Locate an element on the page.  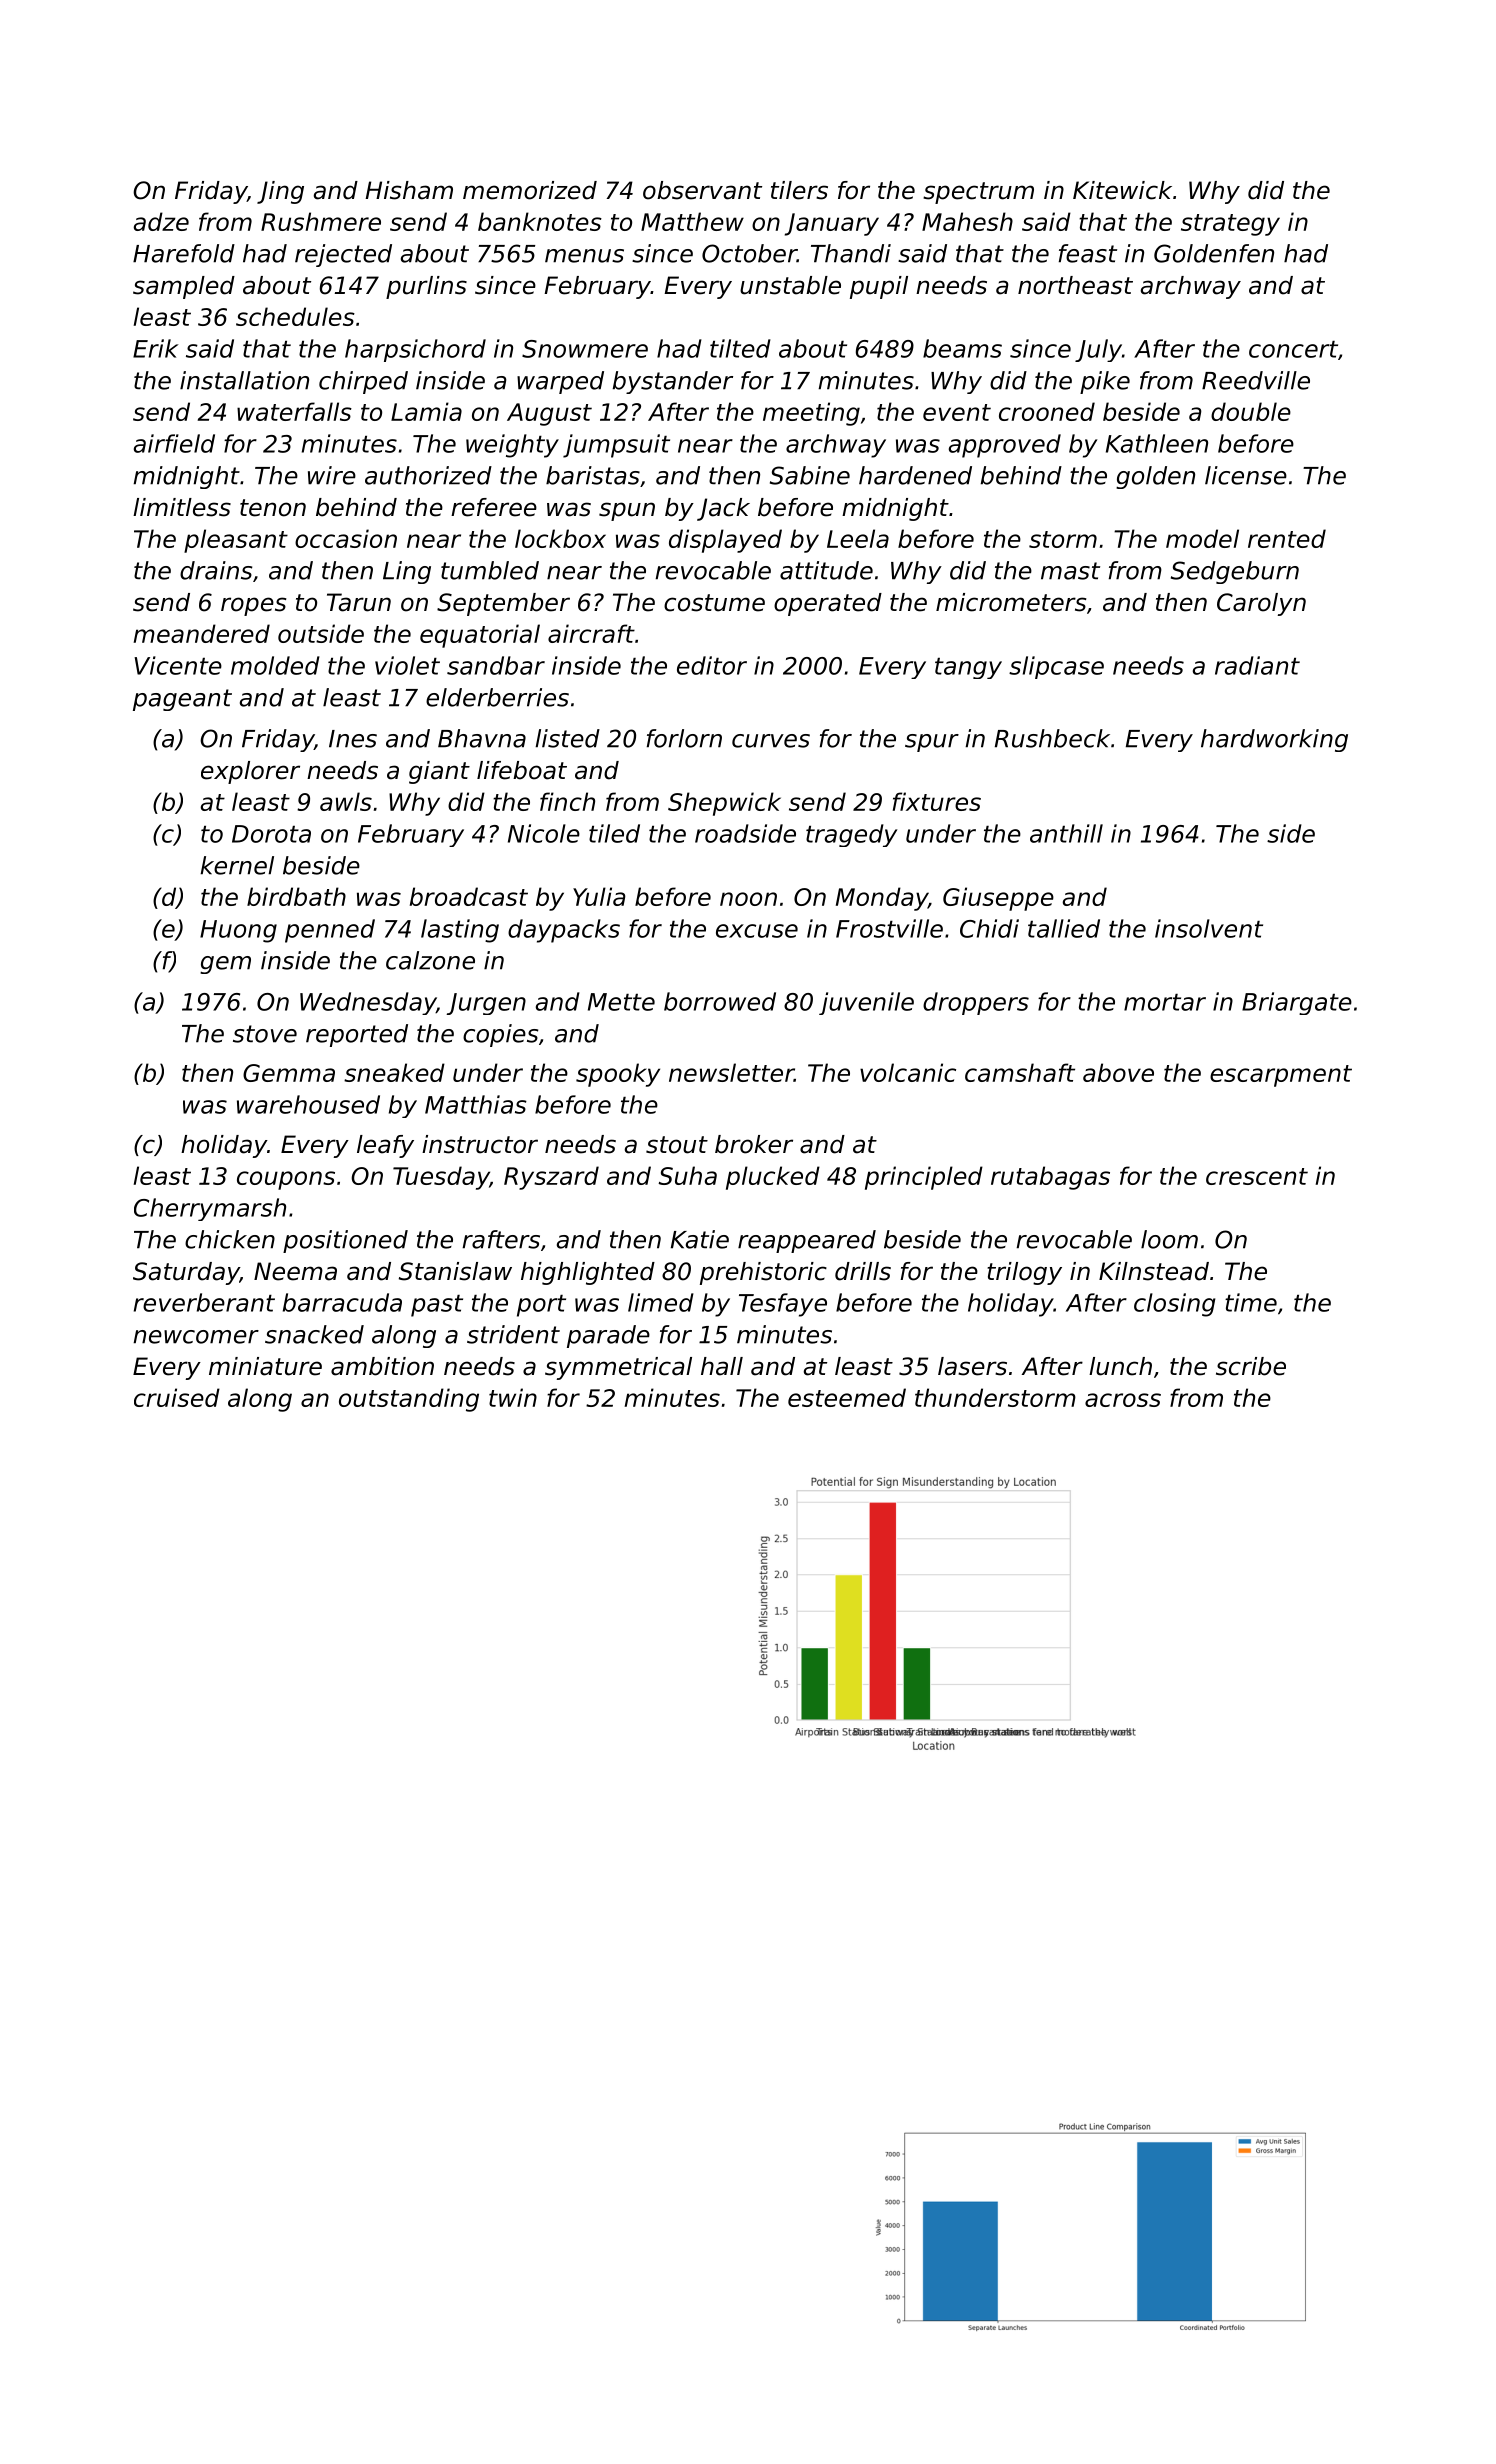
hall is located at coordinates (722, 1366).
